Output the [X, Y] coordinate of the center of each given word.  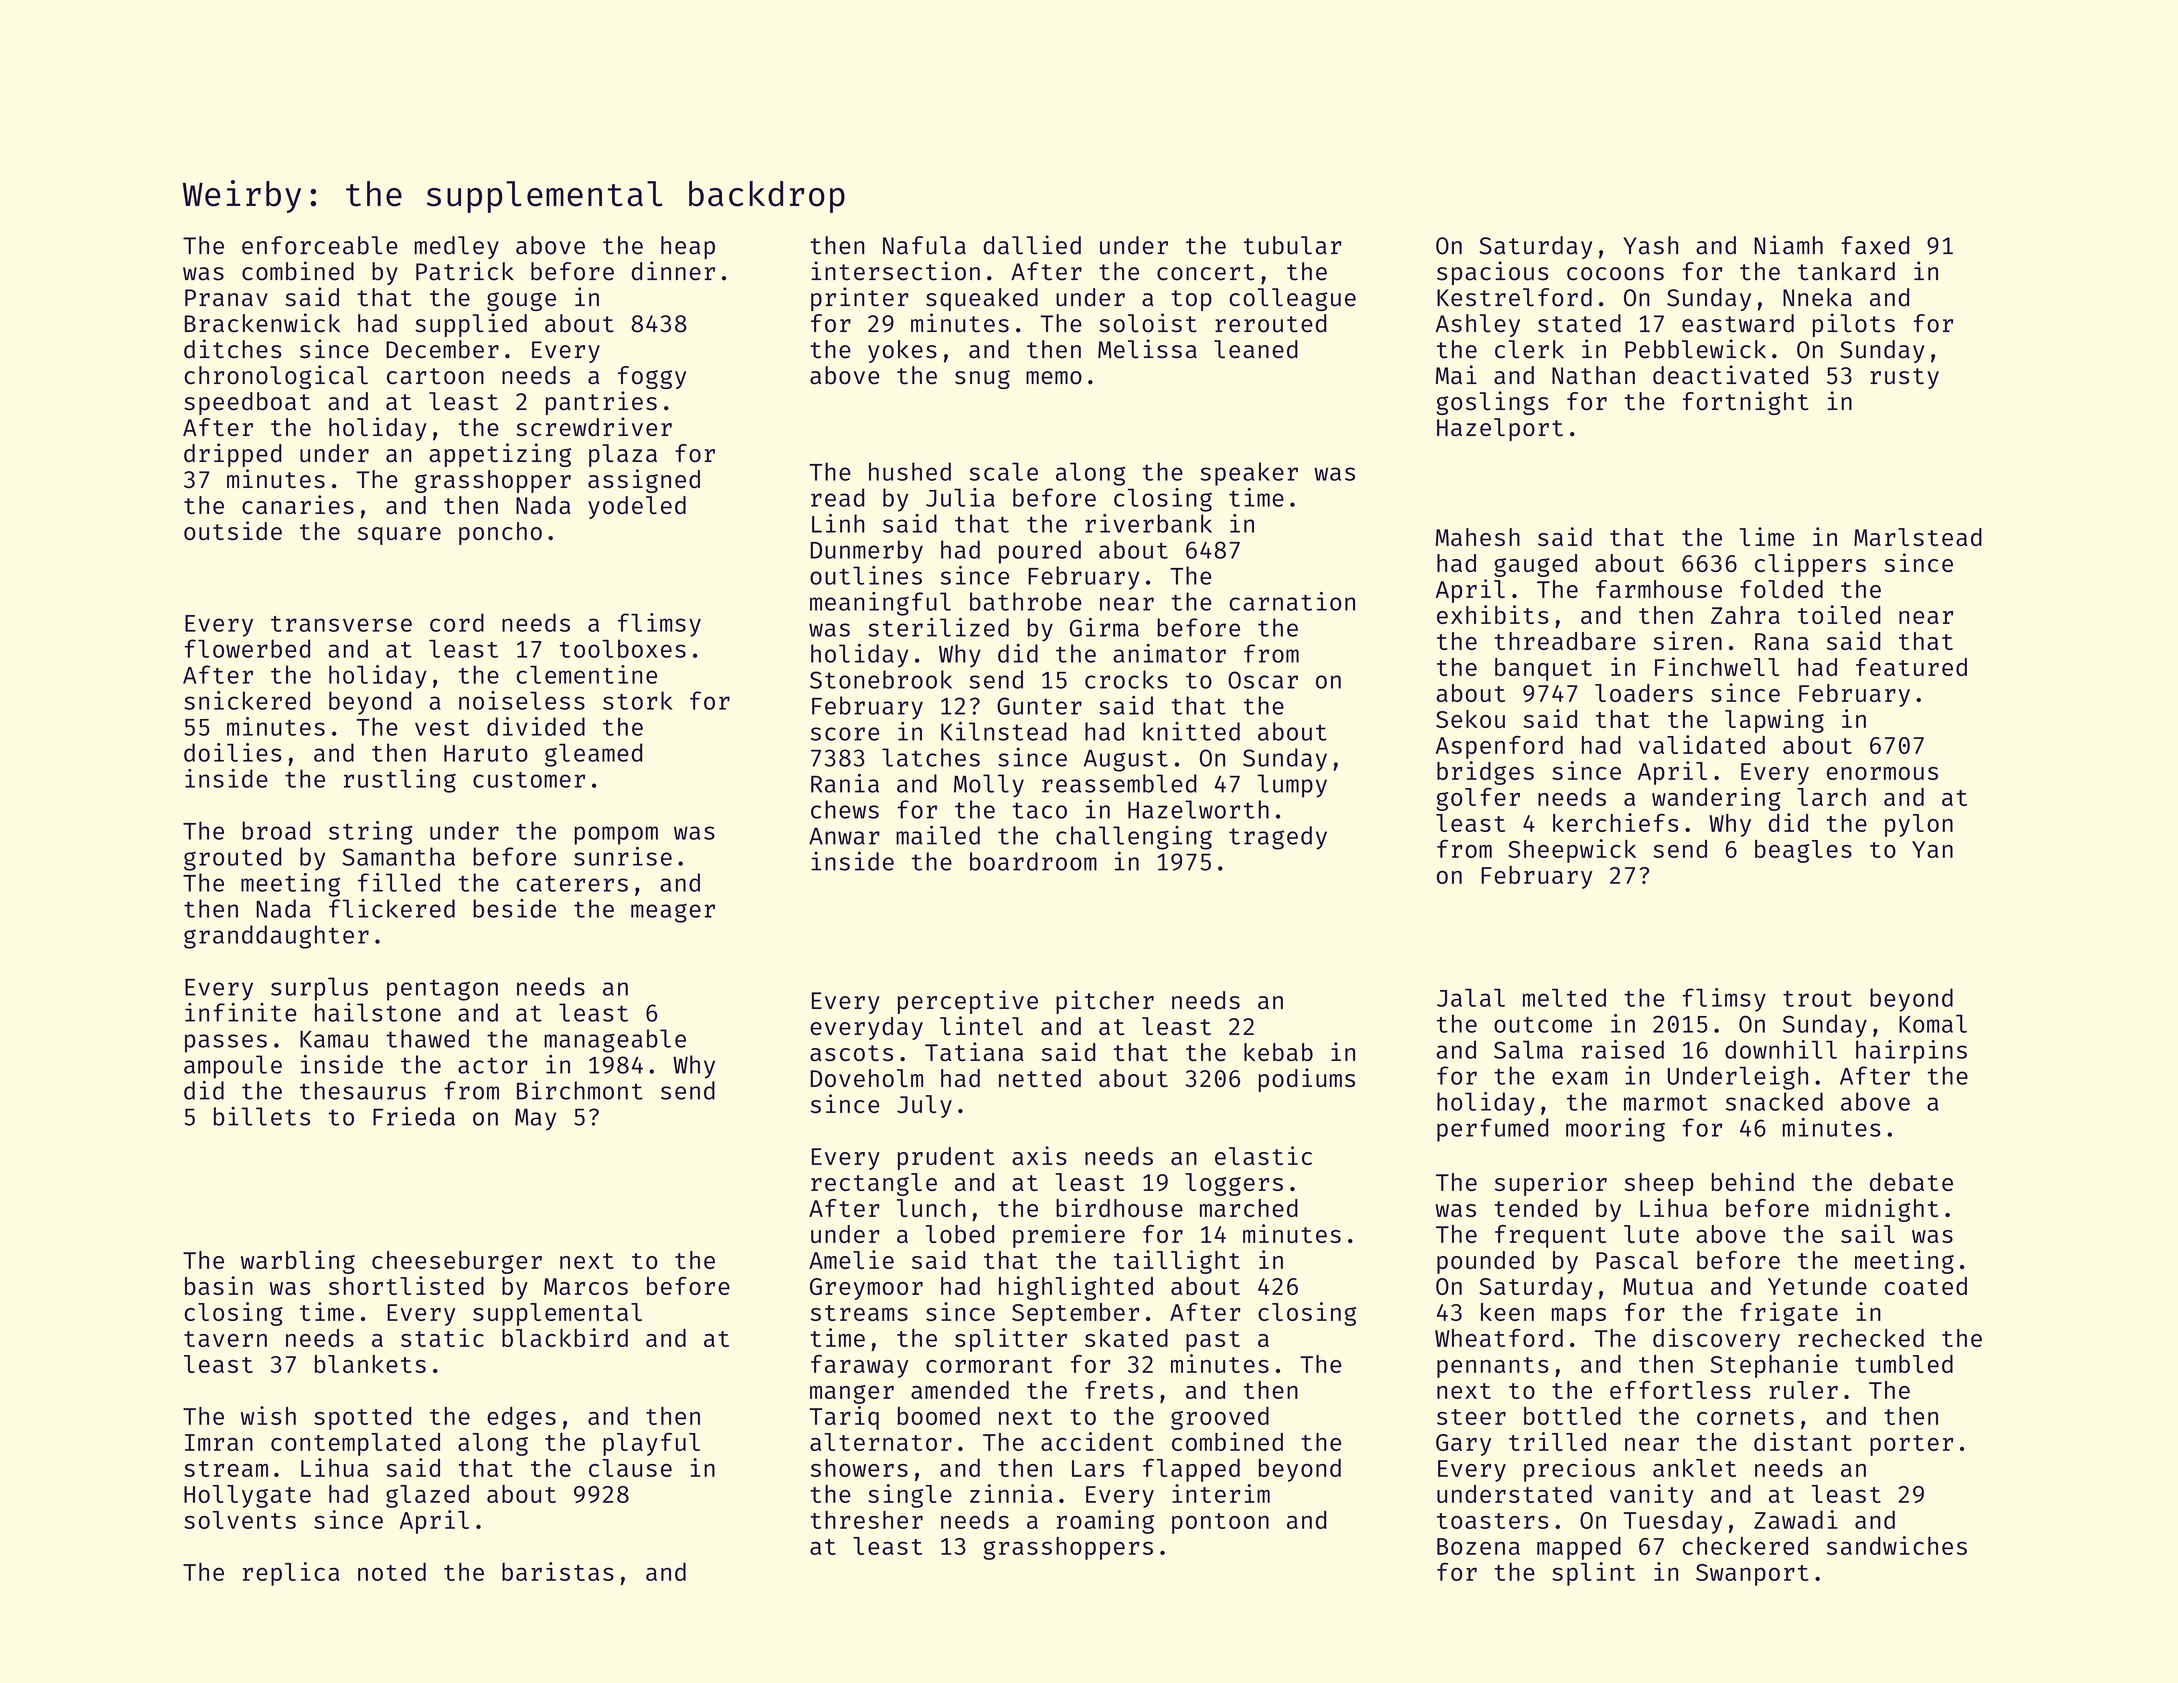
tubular [1293, 245]
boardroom [1033, 861]
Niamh [1788, 245]
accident [1097, 1441]
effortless [1680, 1390]
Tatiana [974, 1051]
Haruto [486, 753]
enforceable [320, 245]
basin [219, 1285]
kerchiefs [1615, 822]
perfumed [1492, 1130]
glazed [427, 1496]
